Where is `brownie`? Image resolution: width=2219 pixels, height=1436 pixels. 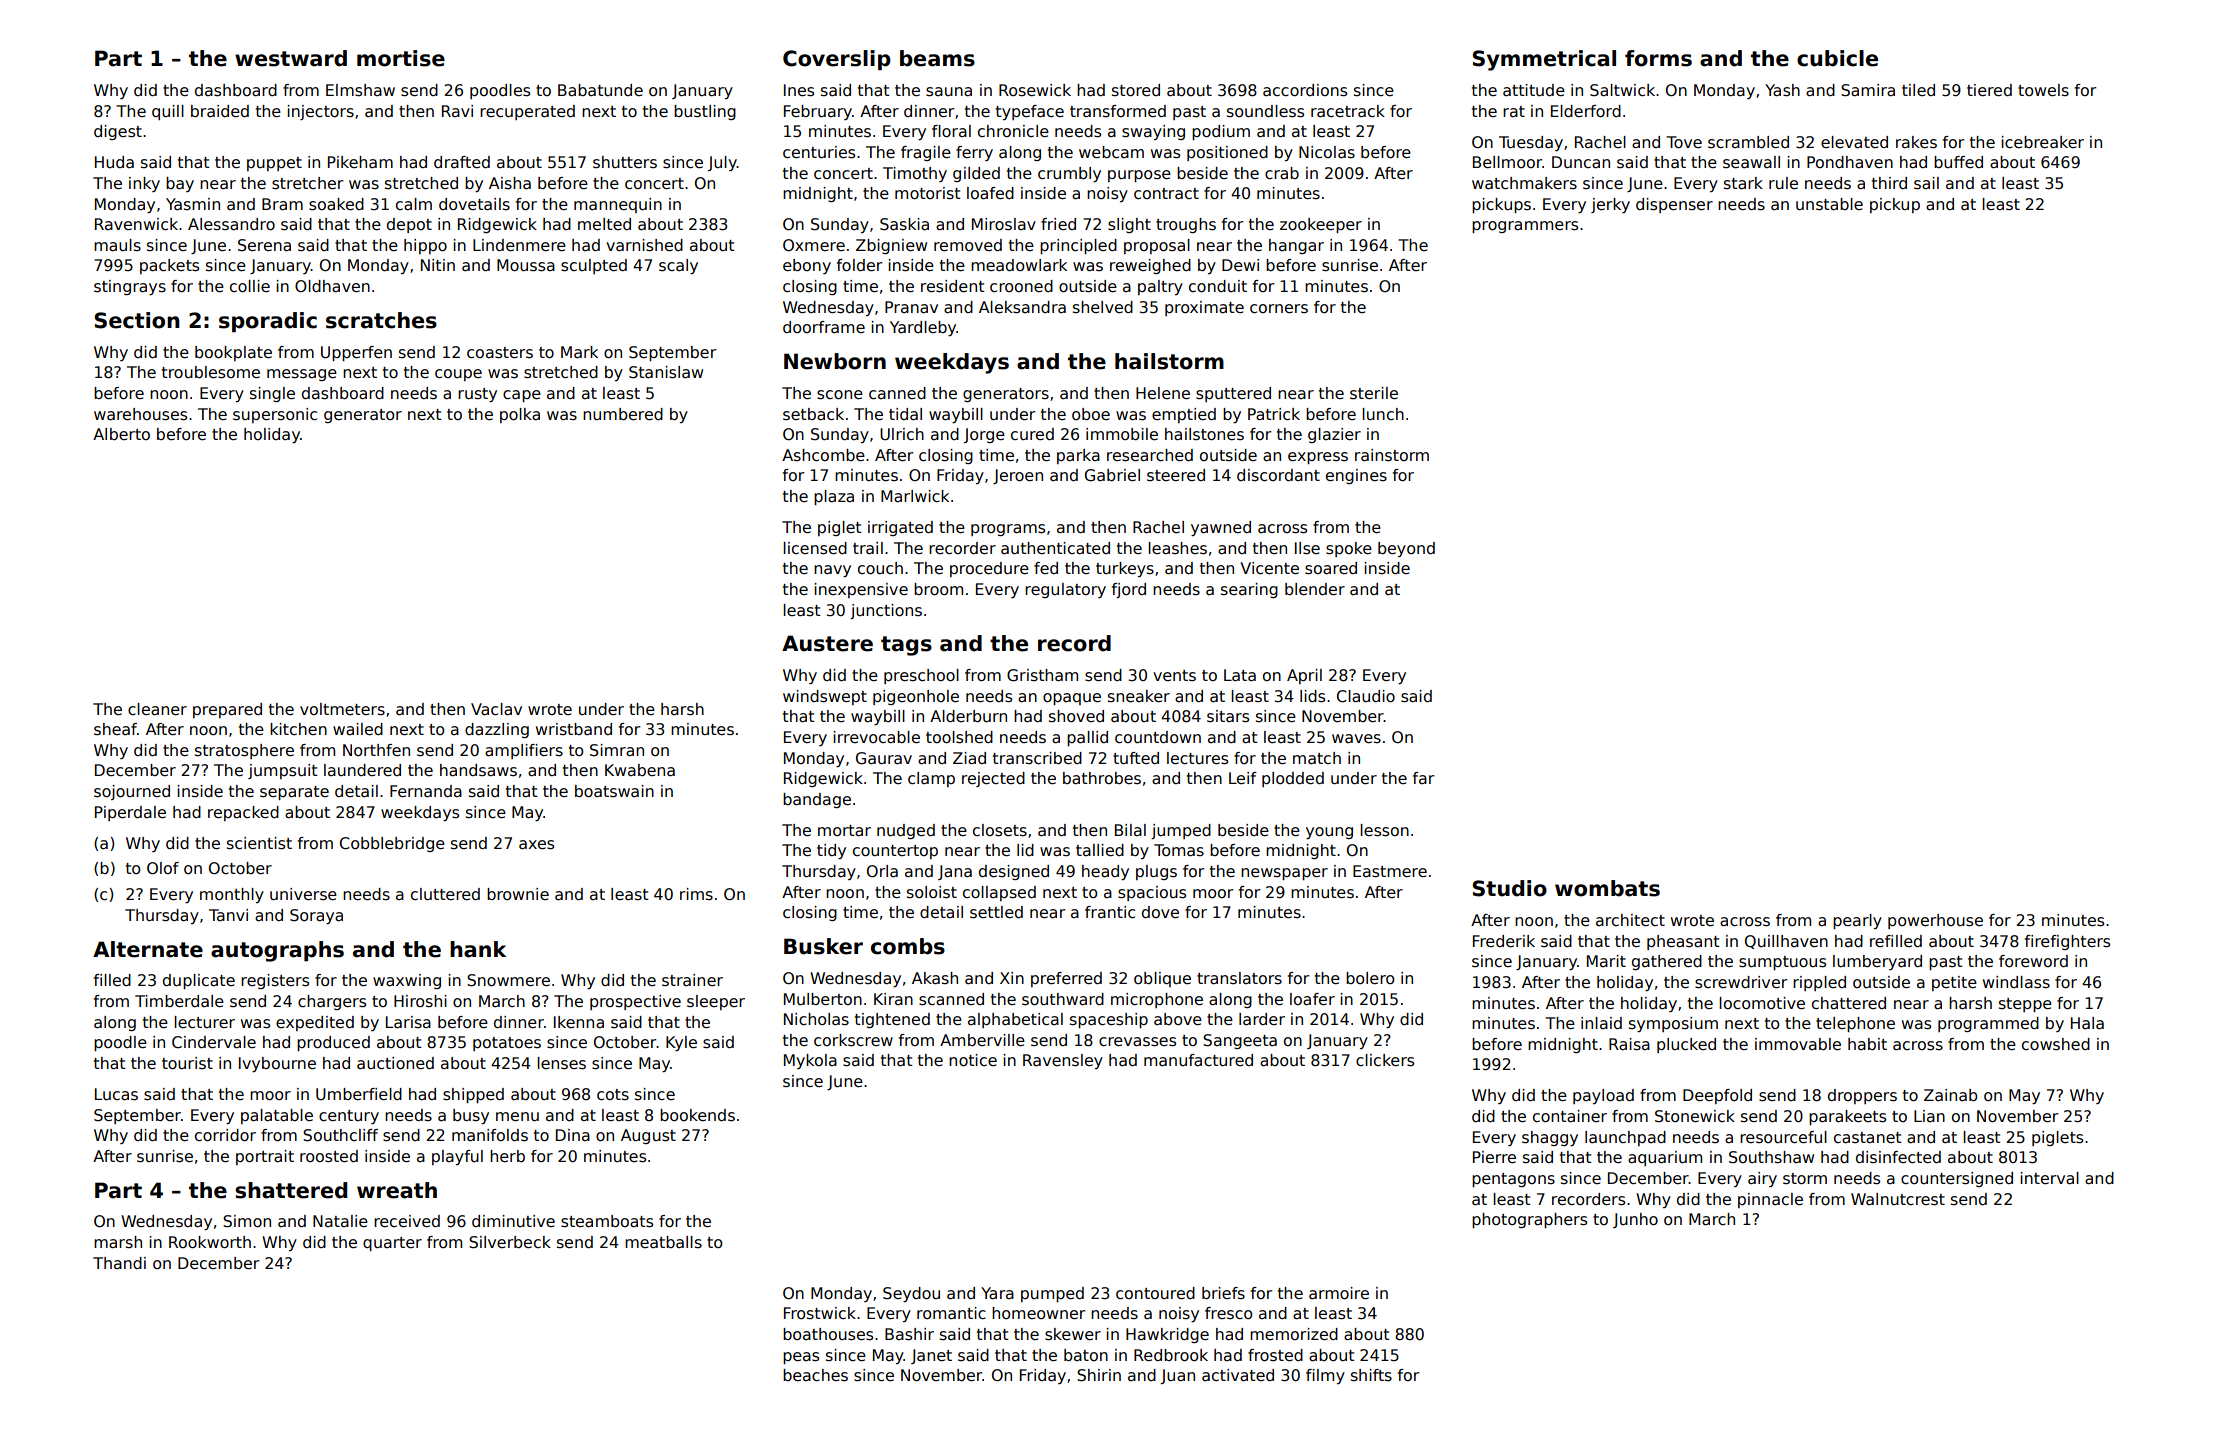 brownie is located at coordinates (518, 894).
